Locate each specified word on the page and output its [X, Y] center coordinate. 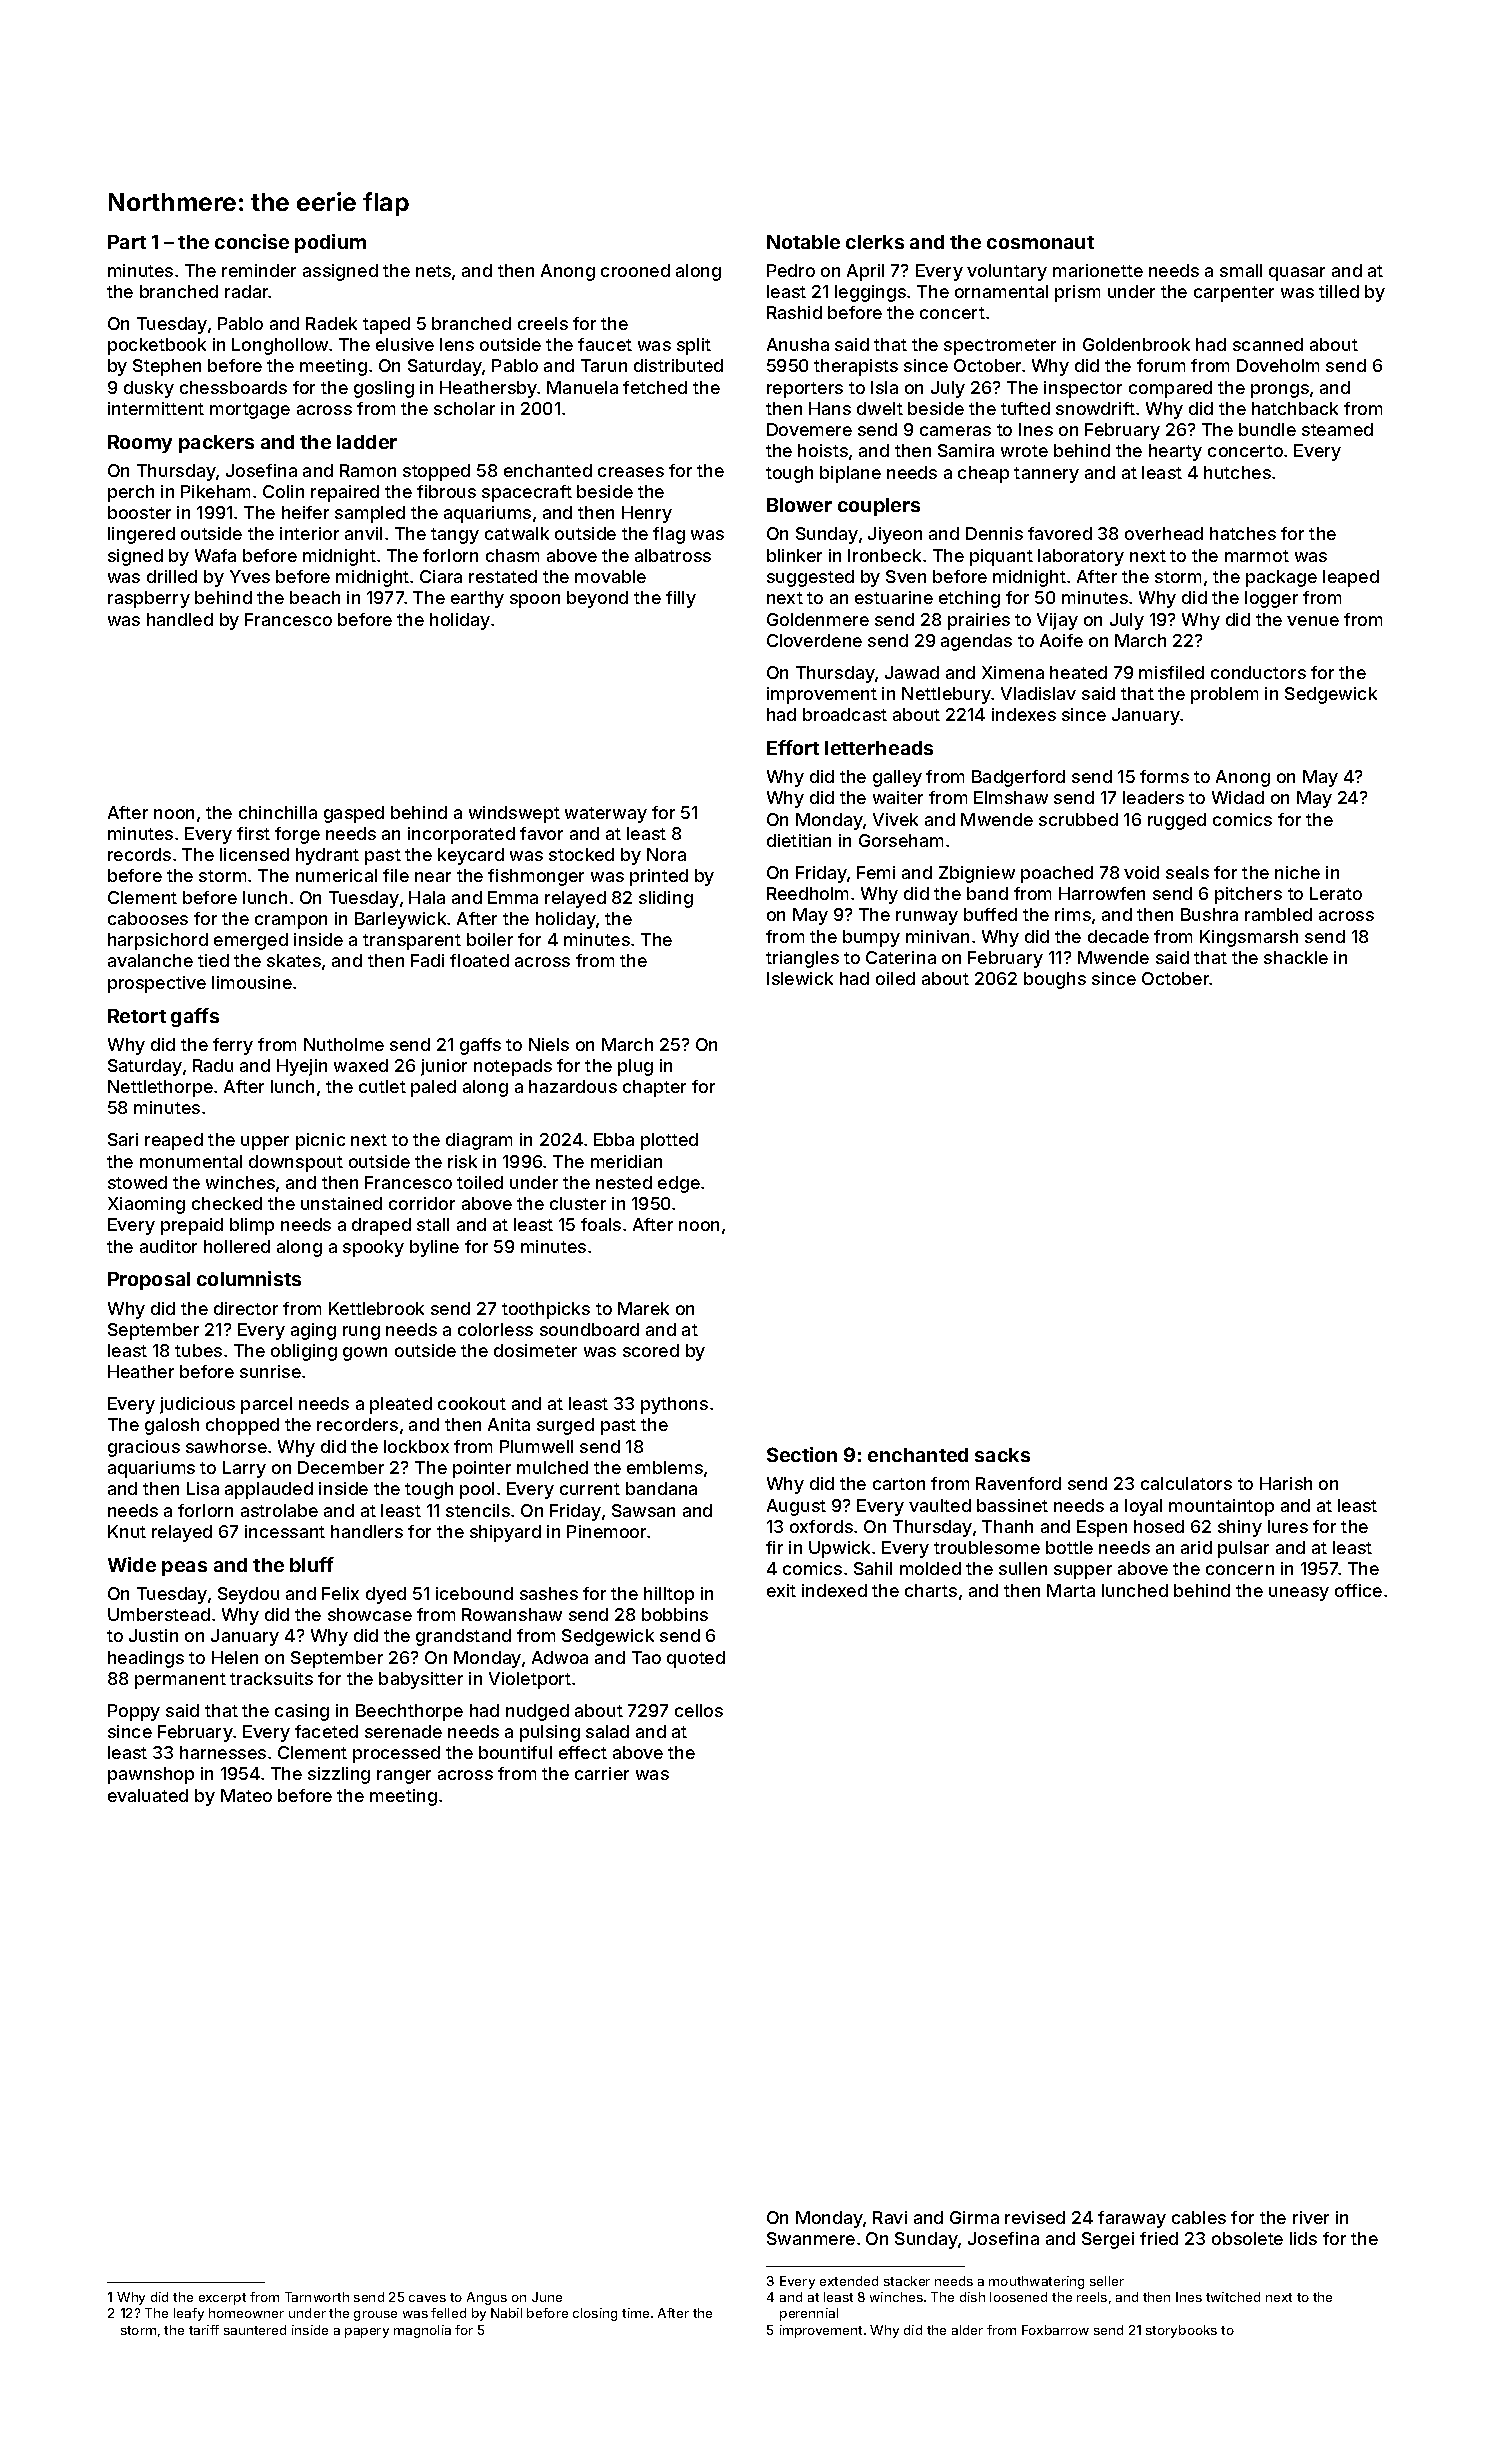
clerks [875, 242]
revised [1035, 2217]
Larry [244, 1469]
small [1241, 270]
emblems [665, 1467]
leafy [189, 2314]
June [547, 2297]
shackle [1296, 957]
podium [330, 243]
